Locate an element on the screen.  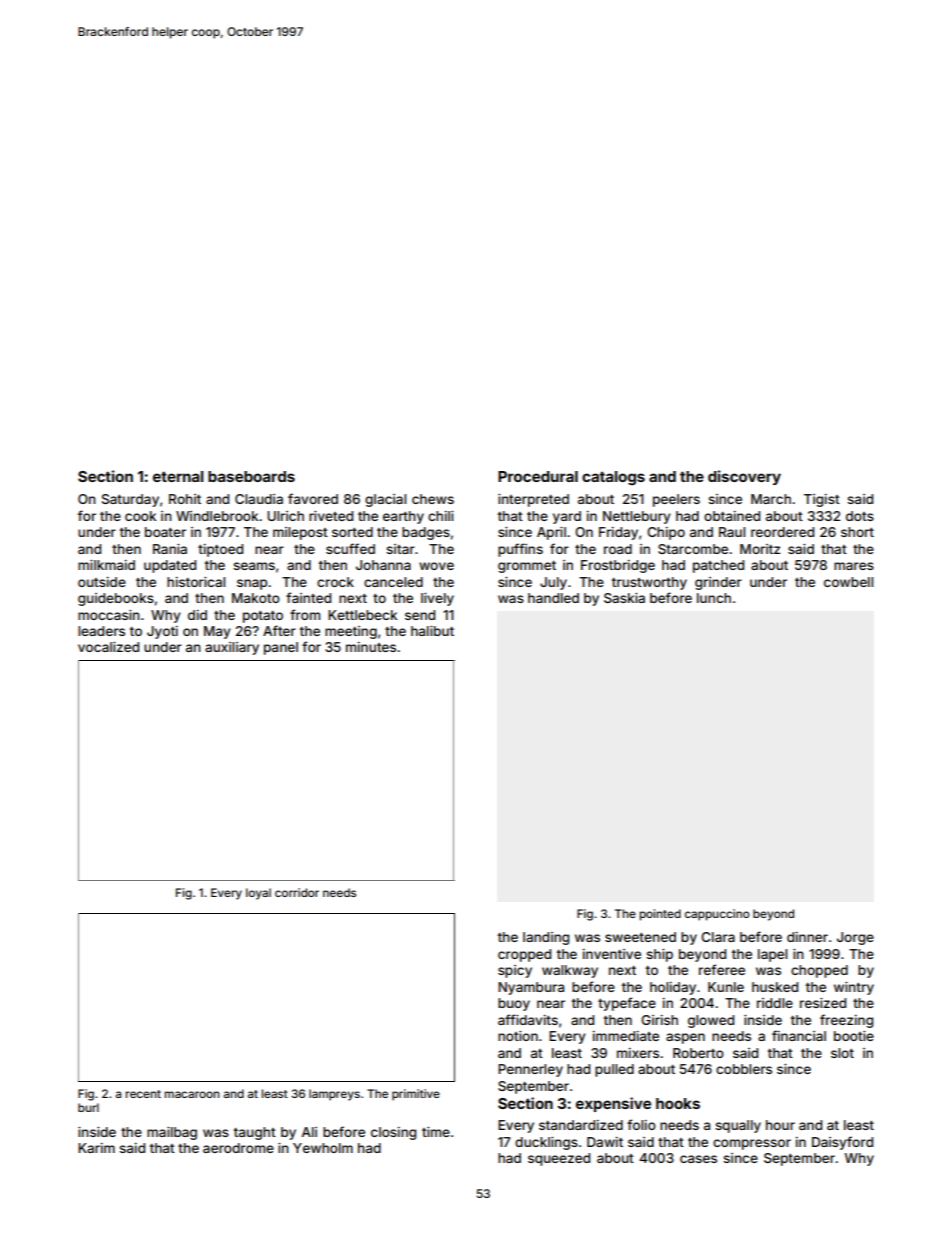
notion is located at coordinates (518, 1036).
